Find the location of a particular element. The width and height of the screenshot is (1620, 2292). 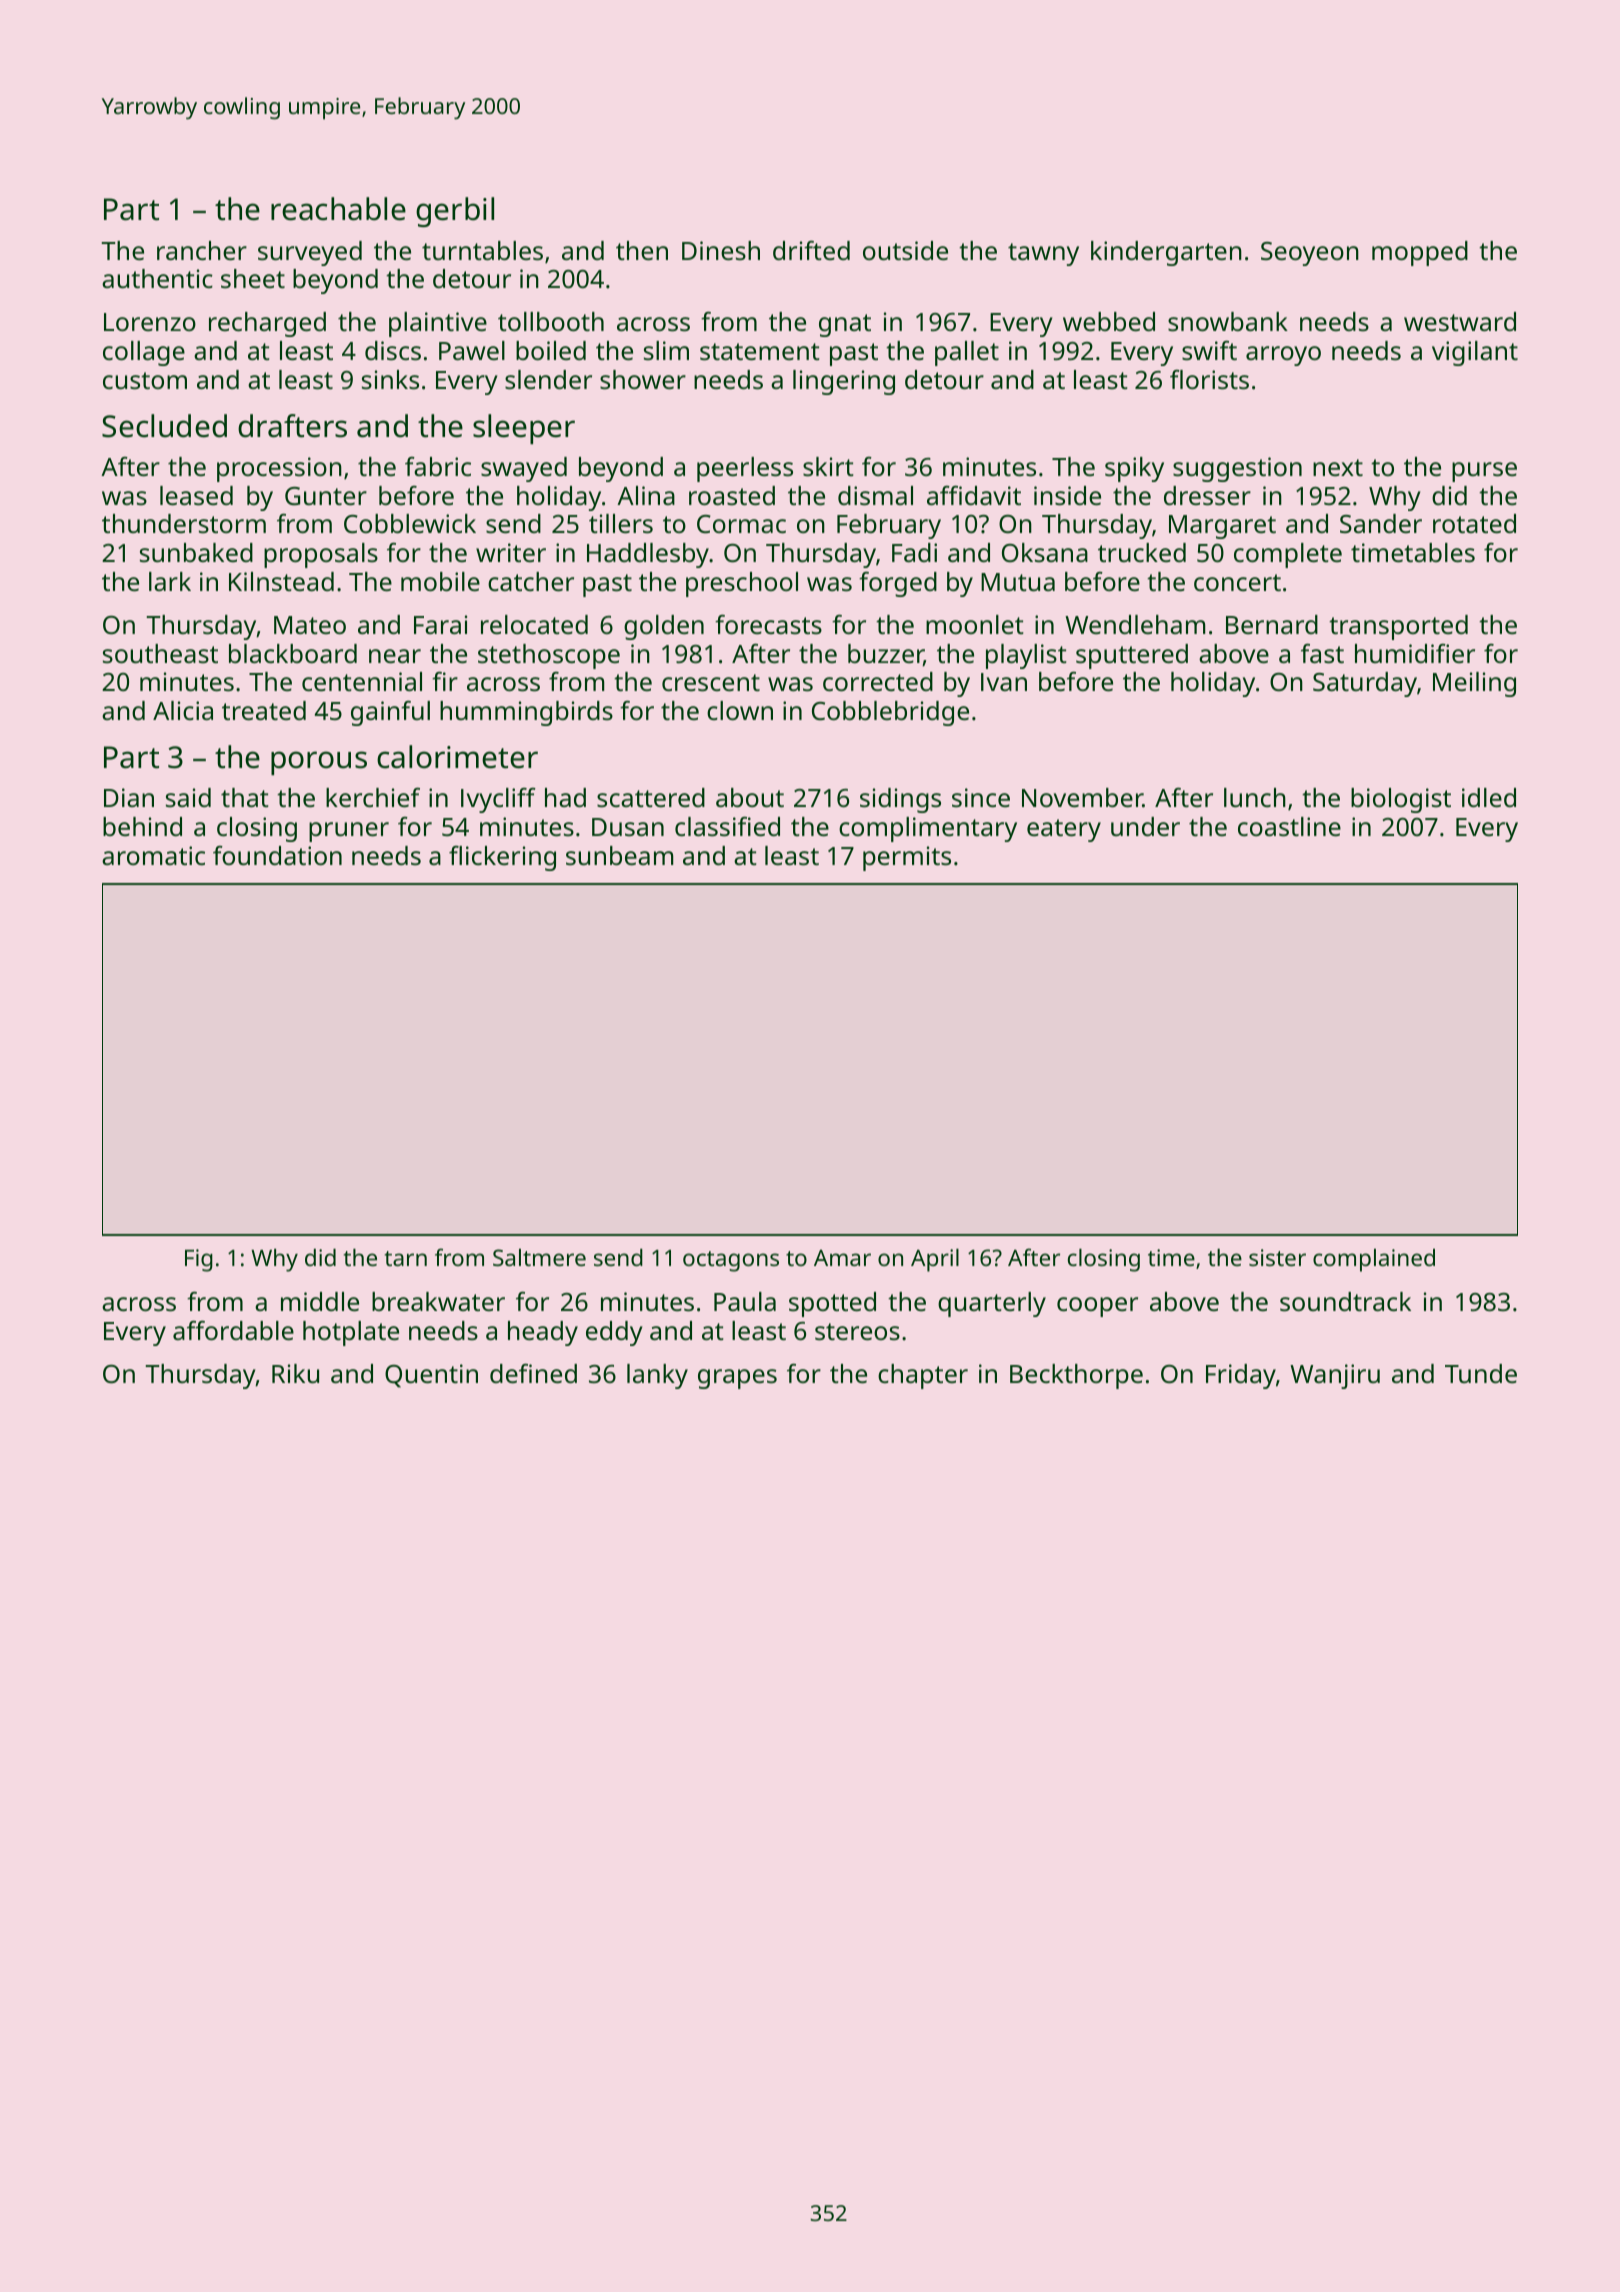

Haddlesby is located at coordinates (648, 555).
